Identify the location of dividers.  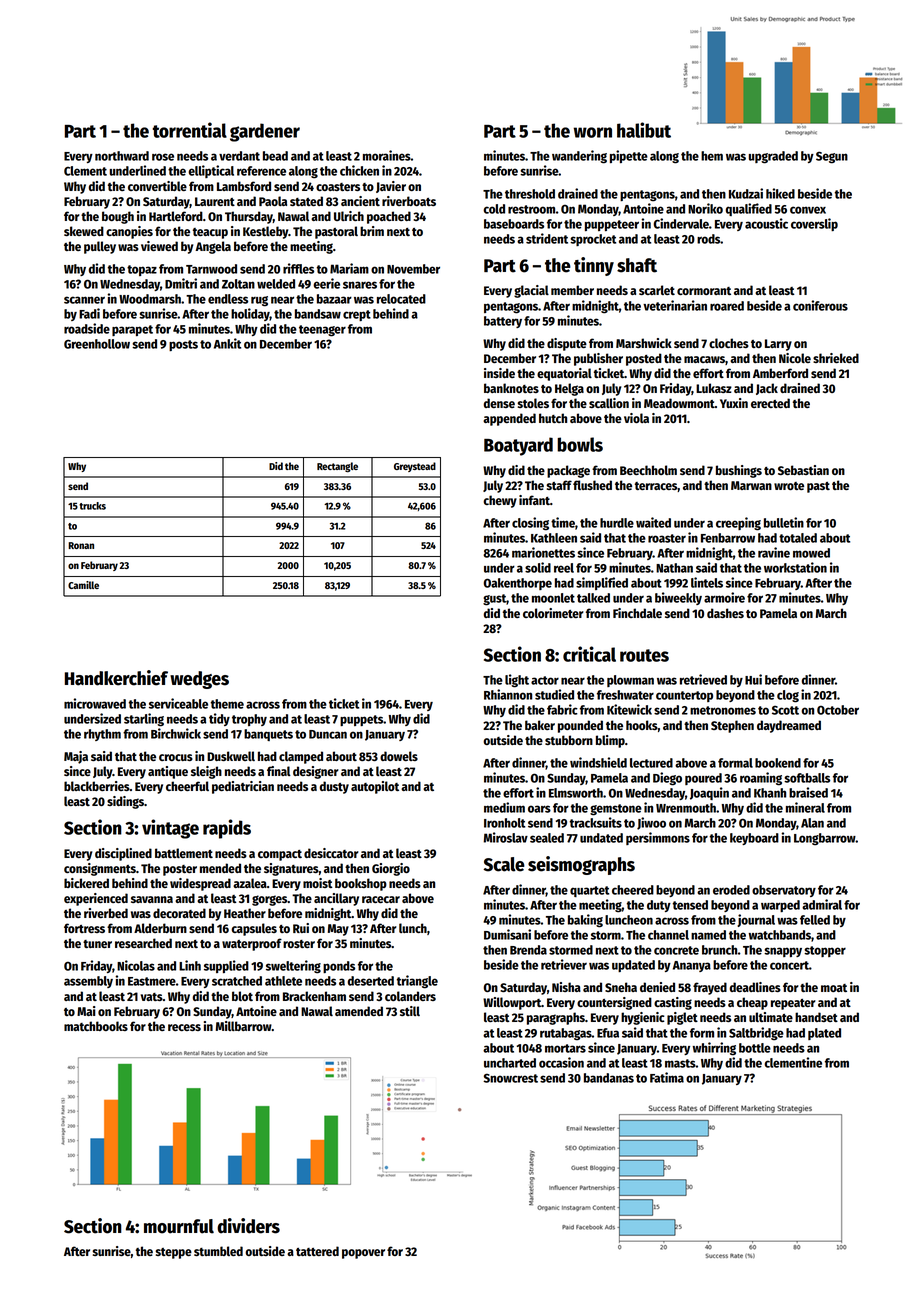
(248, 1226).
